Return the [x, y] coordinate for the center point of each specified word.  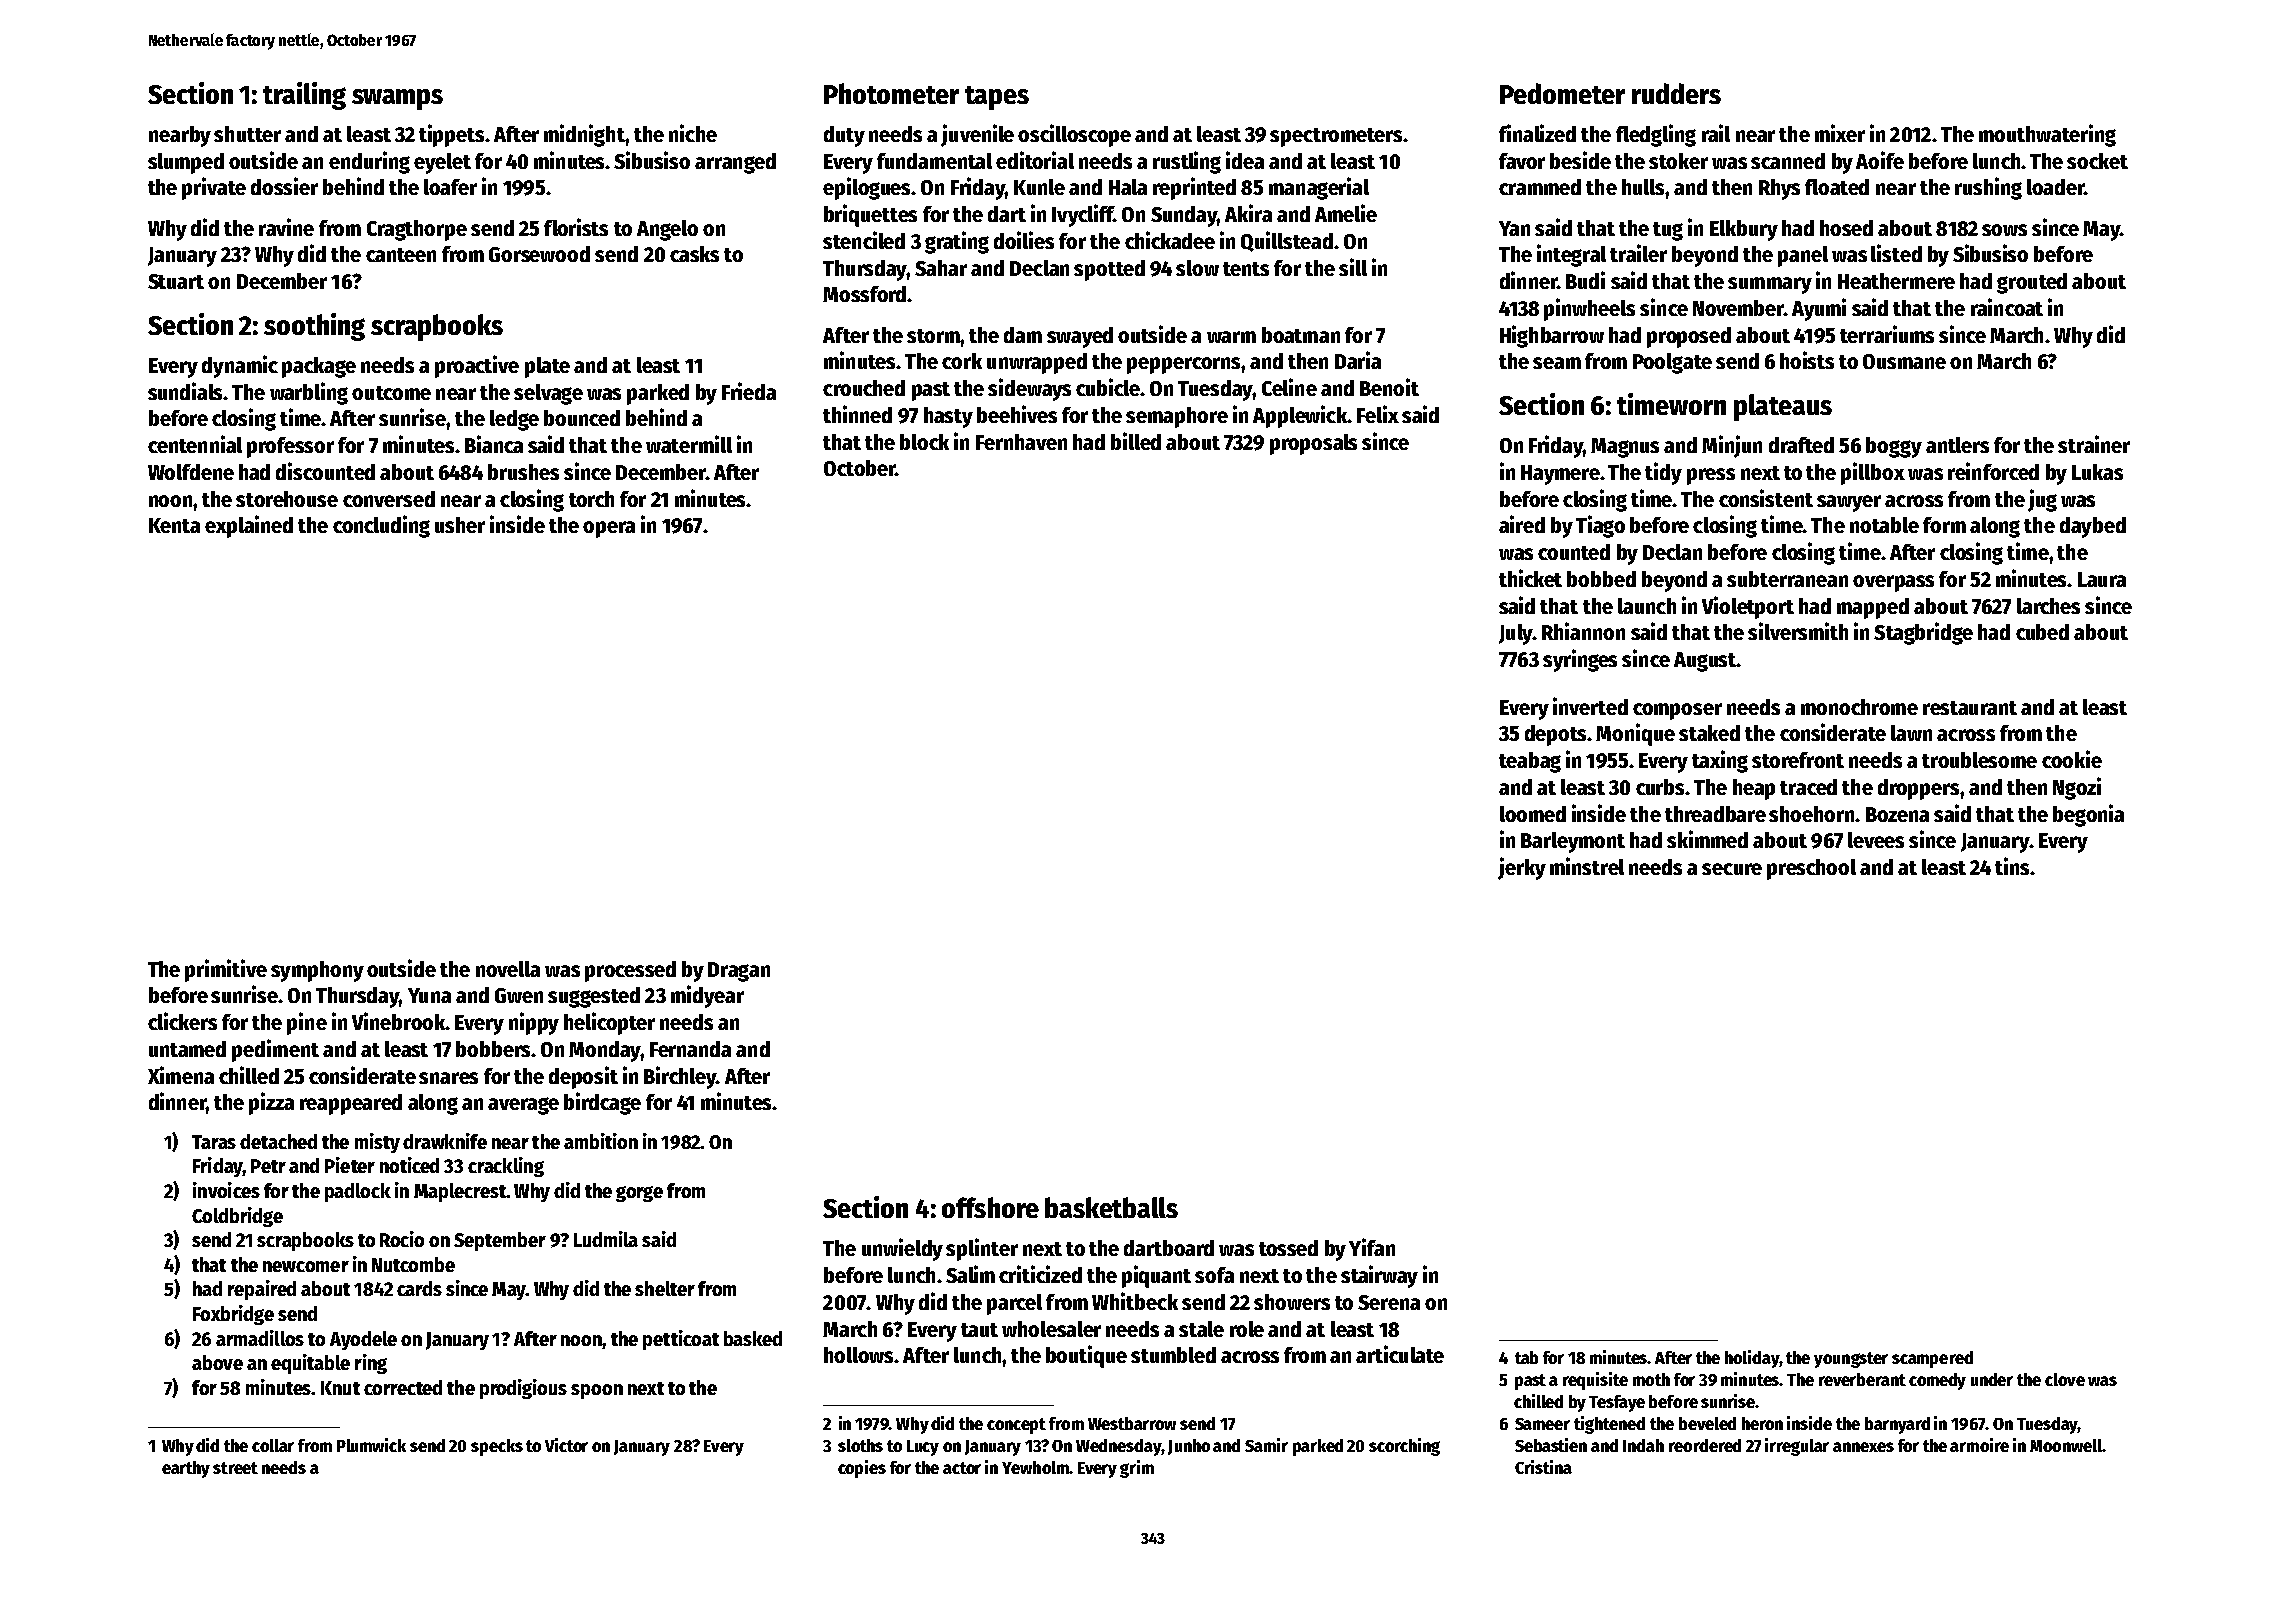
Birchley [680, 1077]
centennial [195, 444]
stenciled [864, 240]
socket [2097, 161]
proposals [1313, 444]
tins [2012, 866]
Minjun [1732, 446]
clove [2065, 1379]
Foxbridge [233, 1315]
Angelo [667, 230]
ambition [601, 1141]
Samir [1266, 1445]
